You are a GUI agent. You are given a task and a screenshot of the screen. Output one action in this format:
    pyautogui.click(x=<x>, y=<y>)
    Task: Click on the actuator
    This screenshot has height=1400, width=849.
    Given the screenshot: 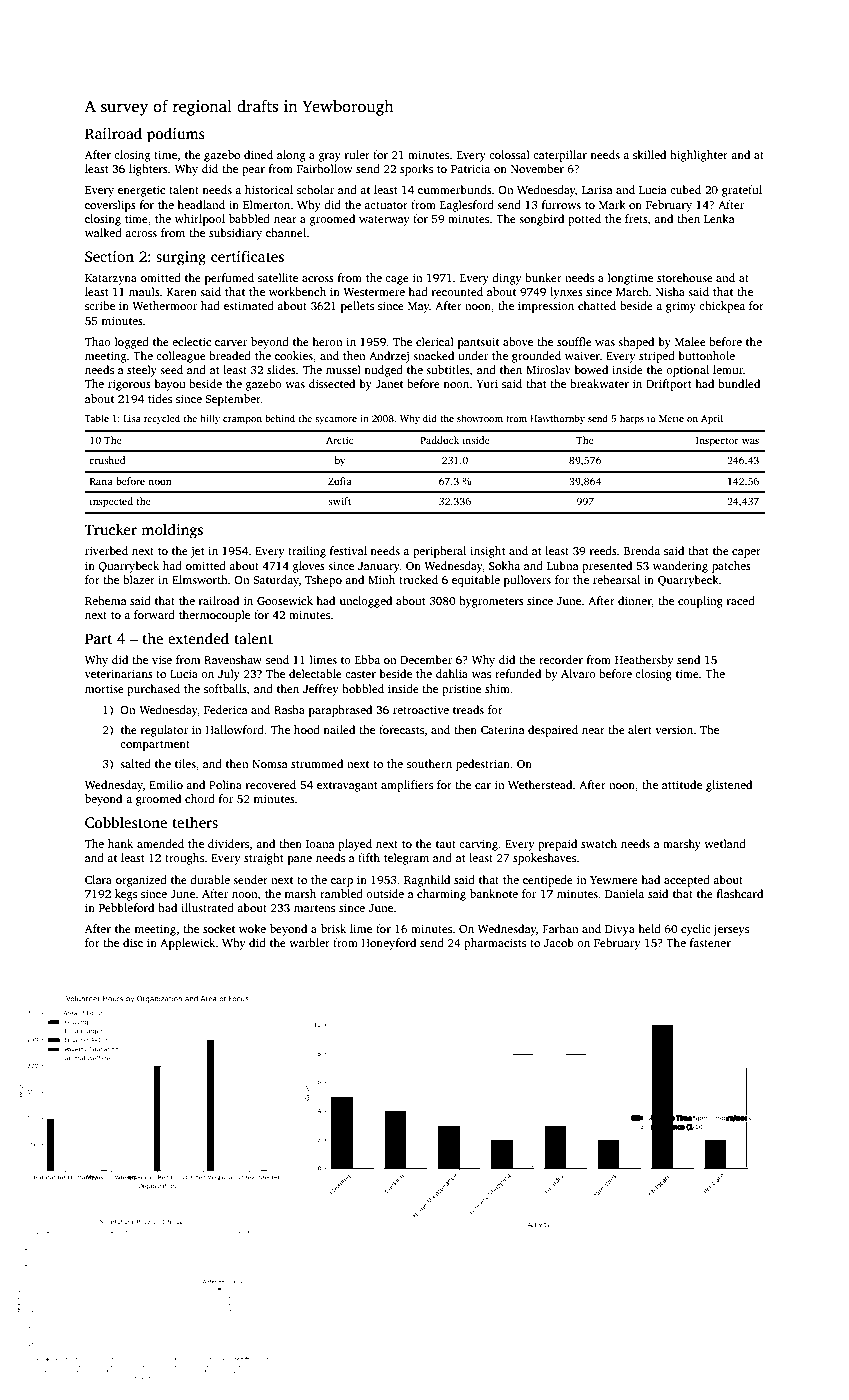 What is the action you would take?
    pyautogui.click(x=386, y=205)
